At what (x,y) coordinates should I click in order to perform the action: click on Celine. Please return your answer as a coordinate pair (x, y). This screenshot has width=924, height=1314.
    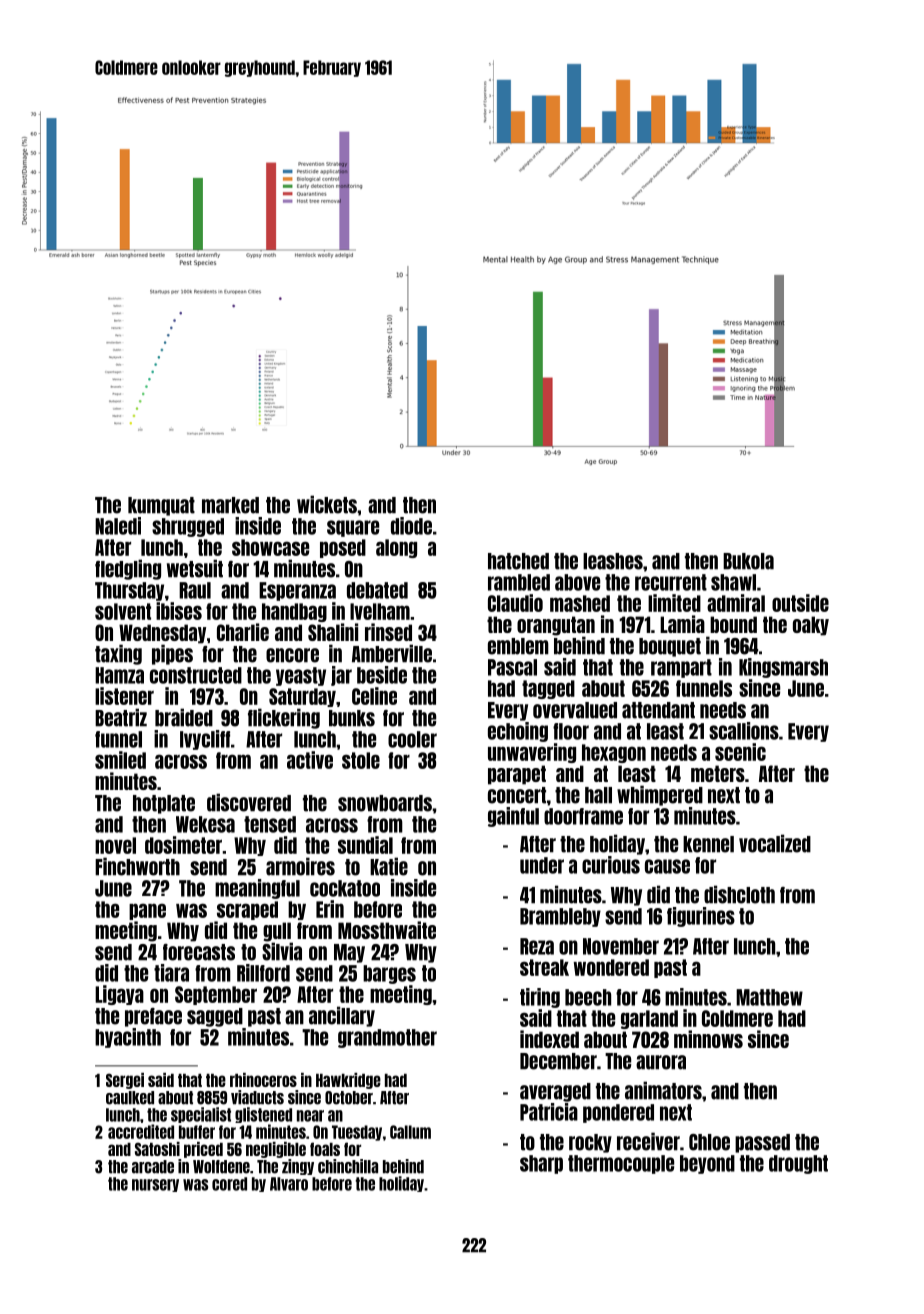
    Looking at the image, I should click on (374, 696).
